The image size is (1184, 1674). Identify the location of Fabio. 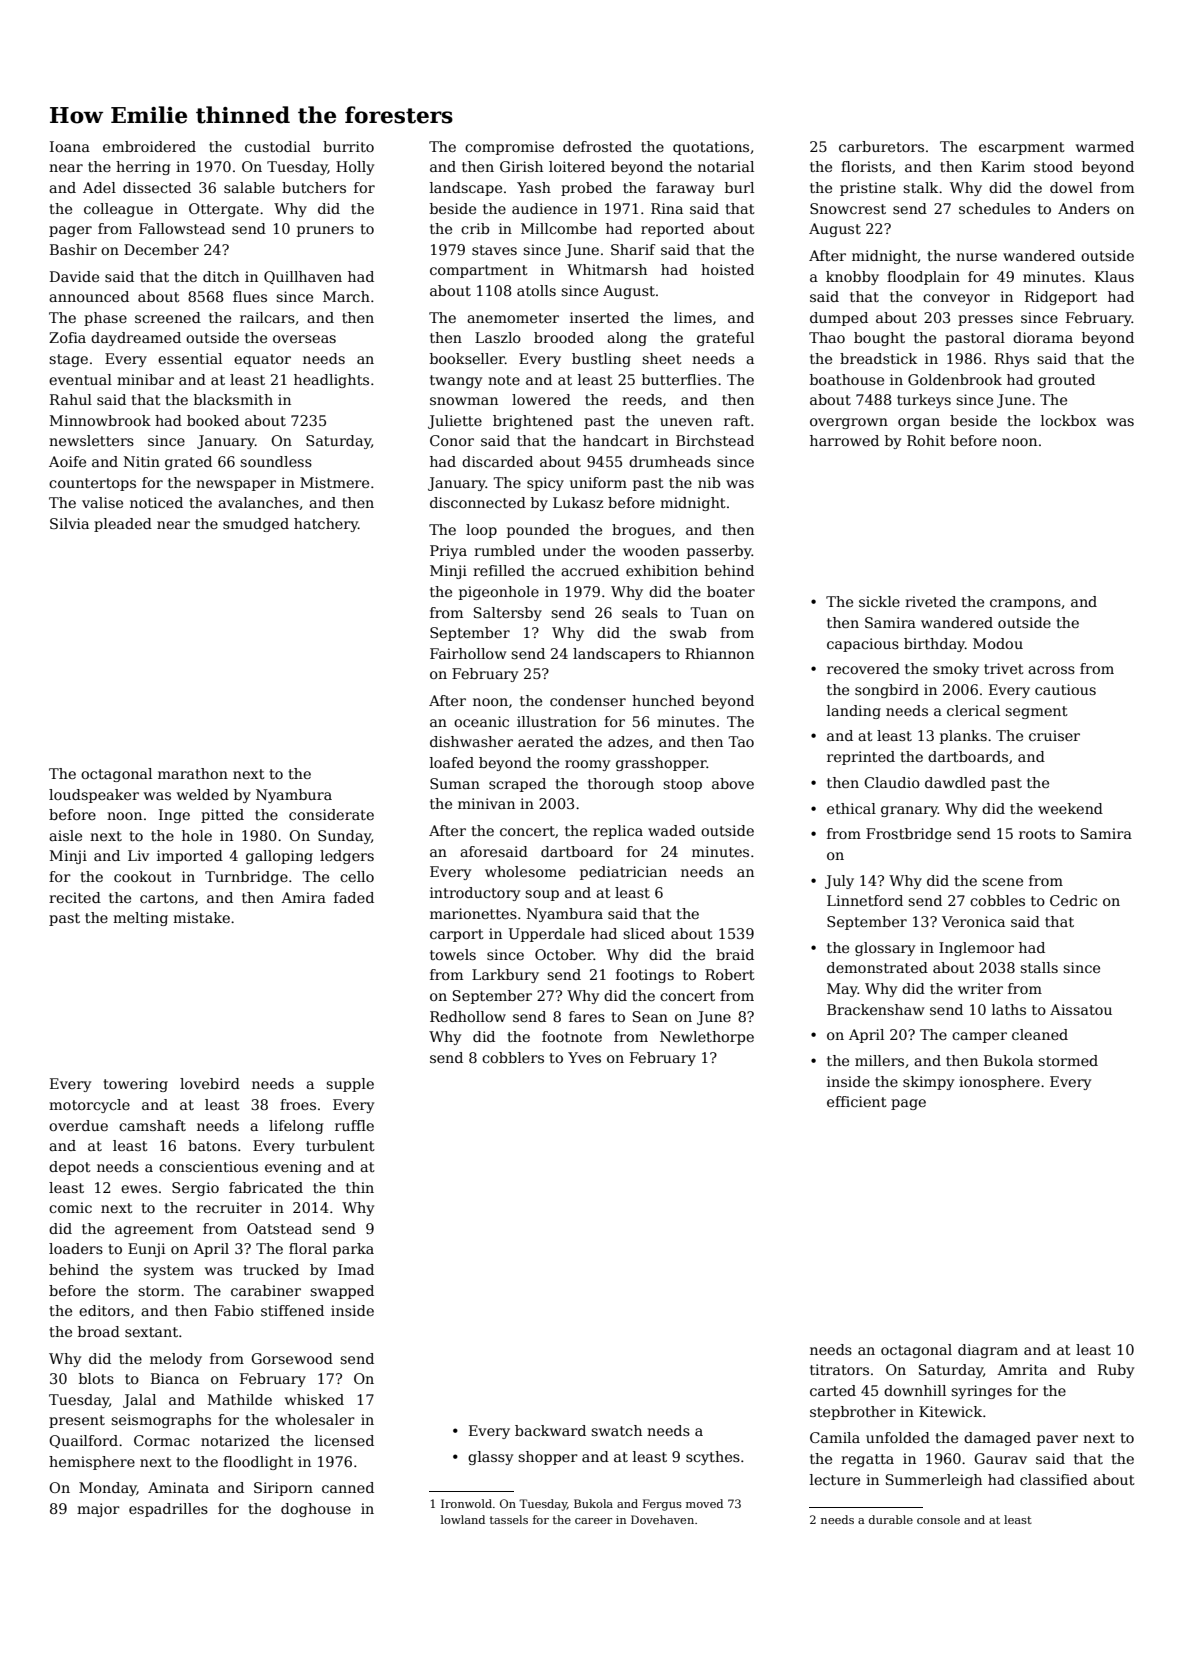
(234, 1310).
